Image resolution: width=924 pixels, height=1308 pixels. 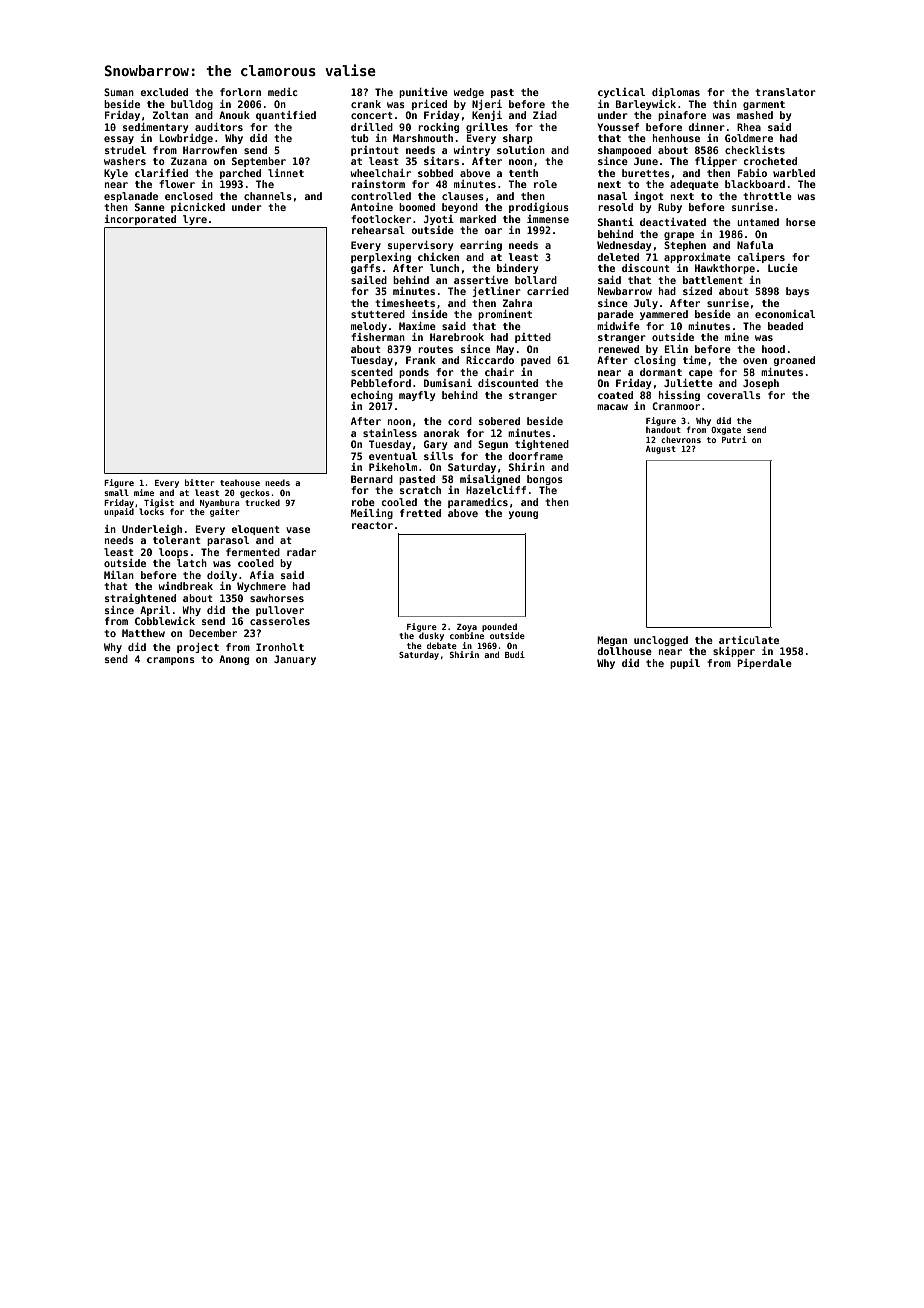 What do you see at coordinates (676, 138) in the screenshot?
I see `henhouse` at bounding box center [676, 138].
